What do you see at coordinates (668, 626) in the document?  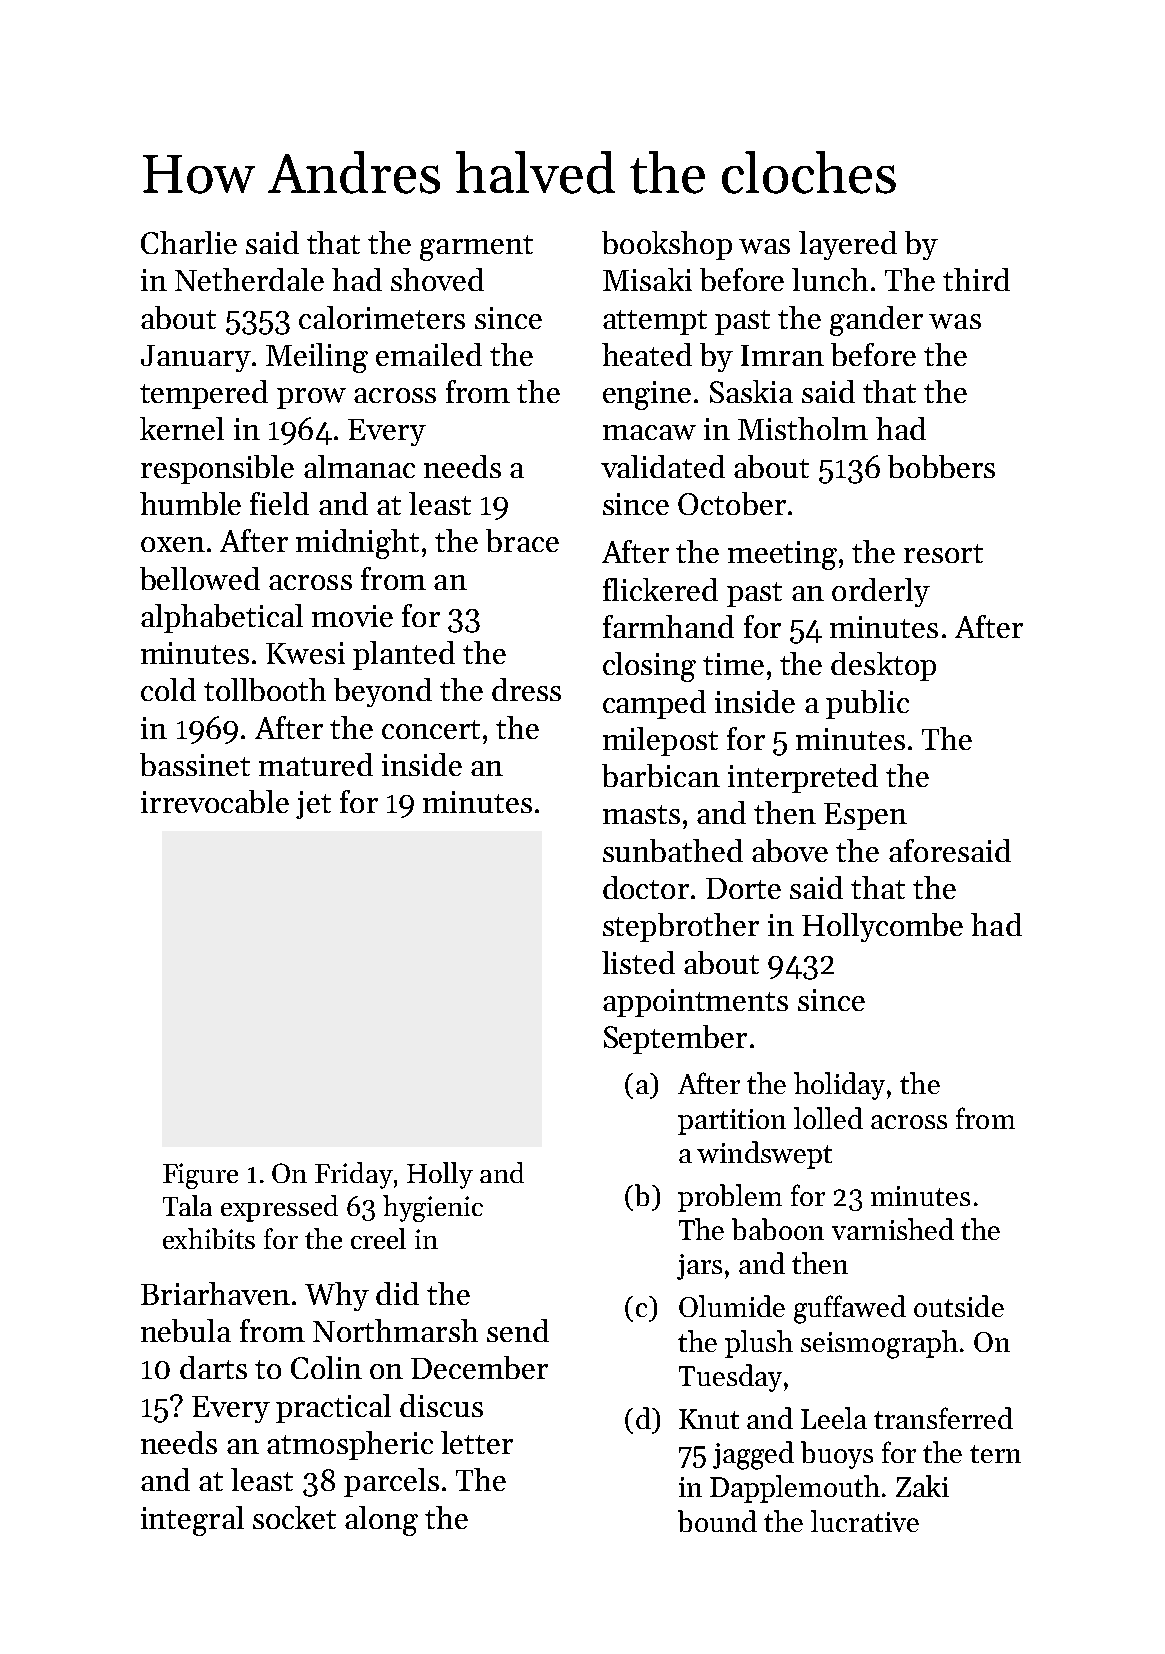 I see `farmhand` at bounding box center [668, 626].
